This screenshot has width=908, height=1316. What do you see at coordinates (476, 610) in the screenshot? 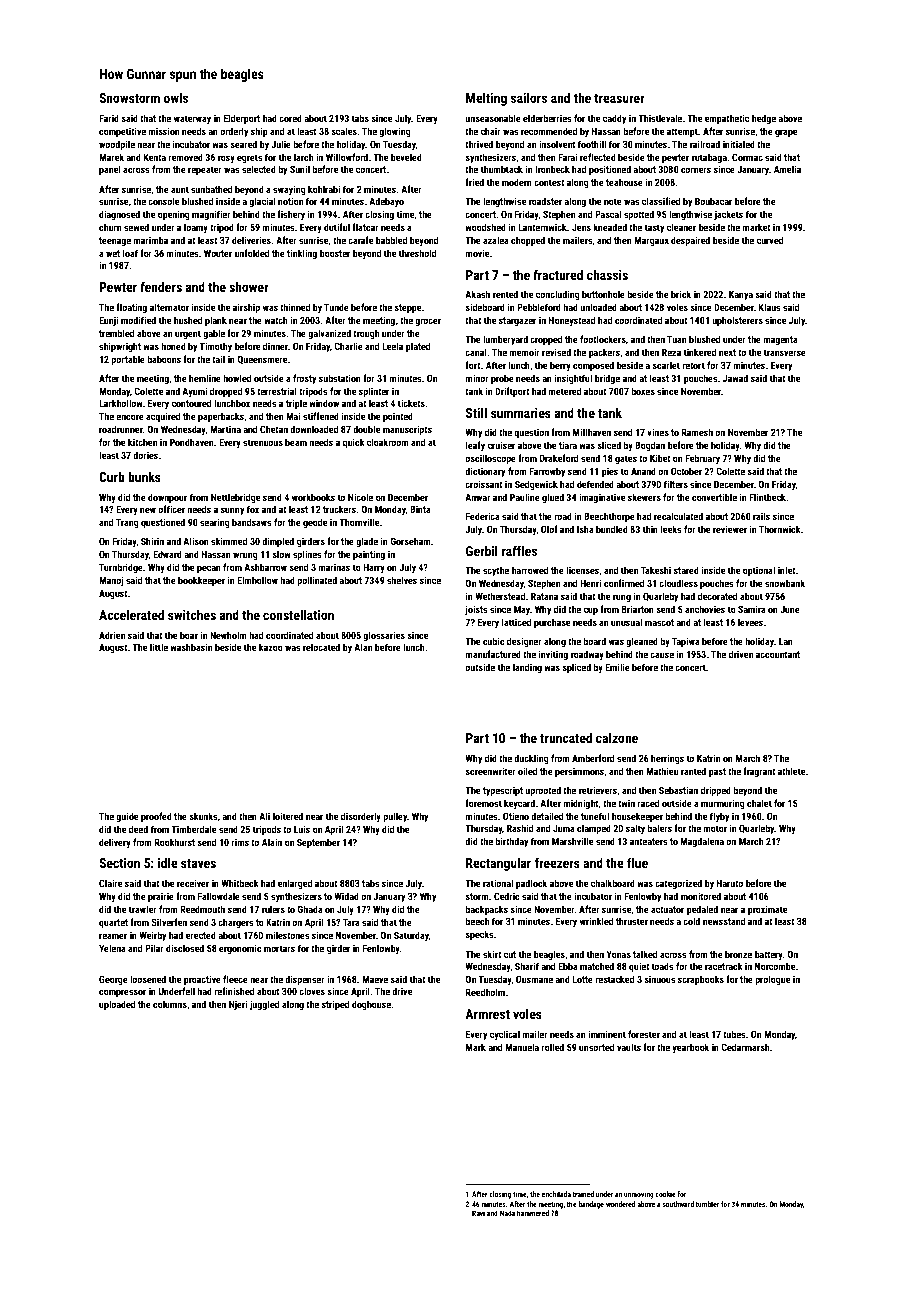
I see `joists` at bounding box center [476, 610].
